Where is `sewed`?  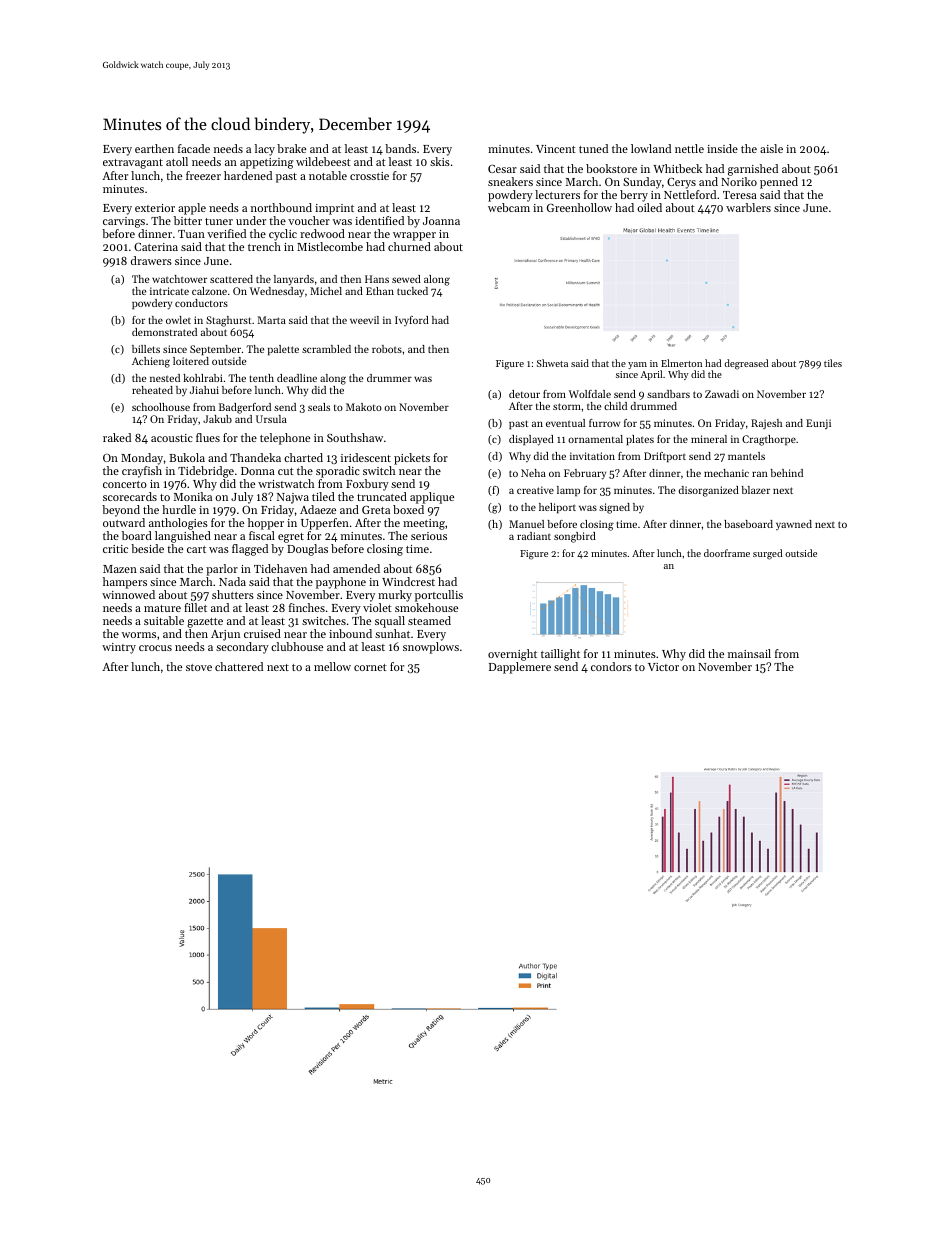
sewed is located at coordinates (406, 279).
